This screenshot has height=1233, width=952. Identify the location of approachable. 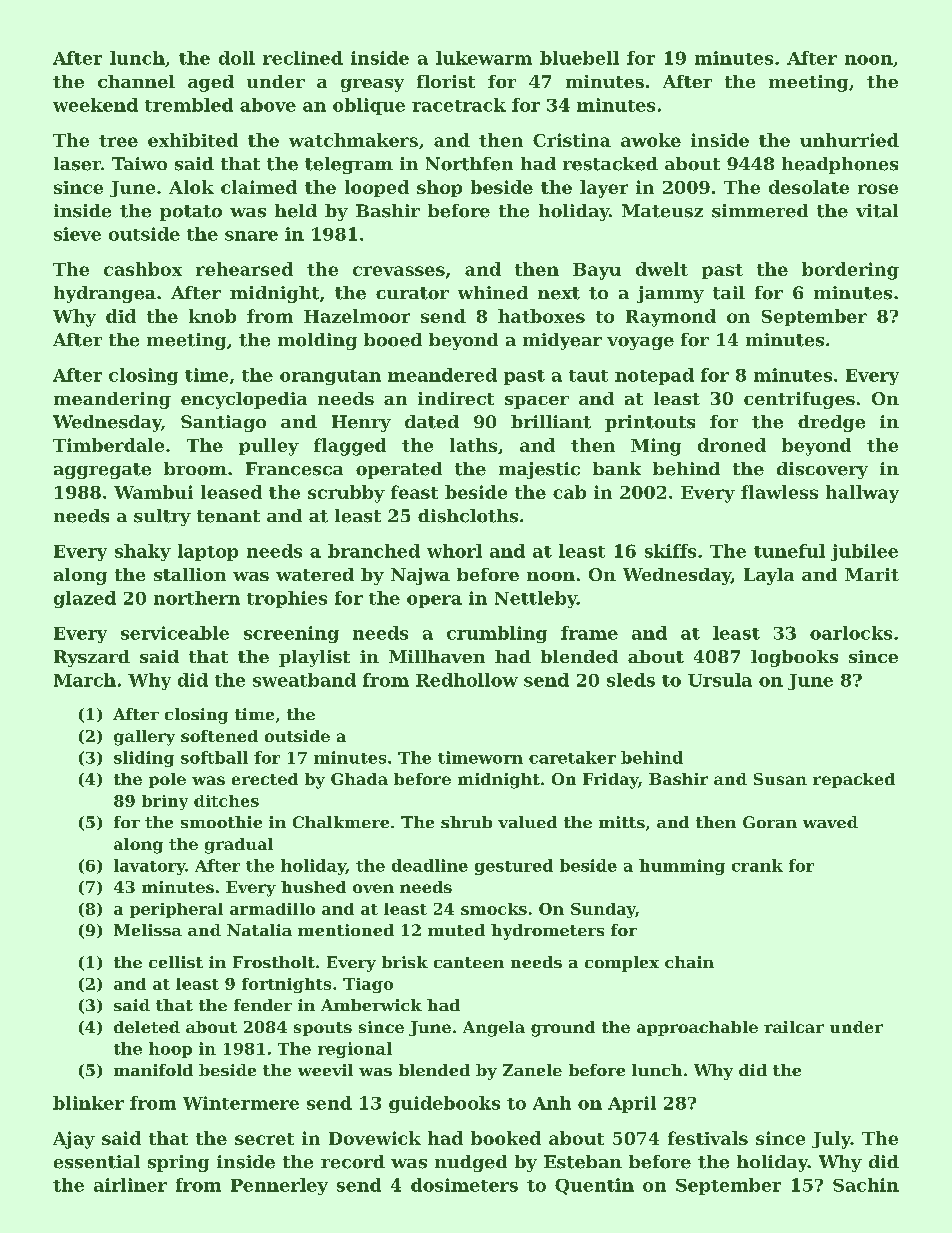
(697, 1028).
